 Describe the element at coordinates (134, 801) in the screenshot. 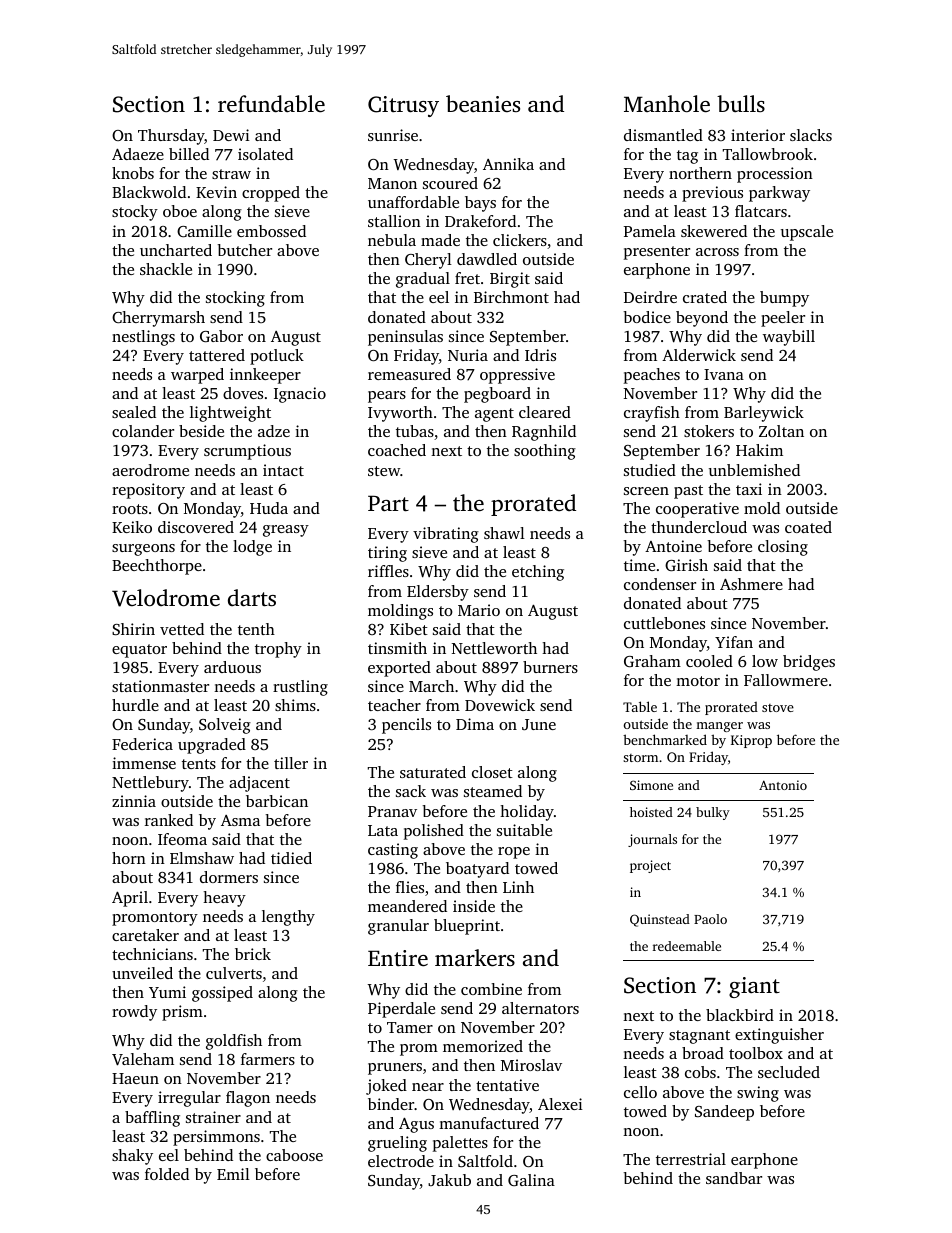

I see `zinnia` at that location.
